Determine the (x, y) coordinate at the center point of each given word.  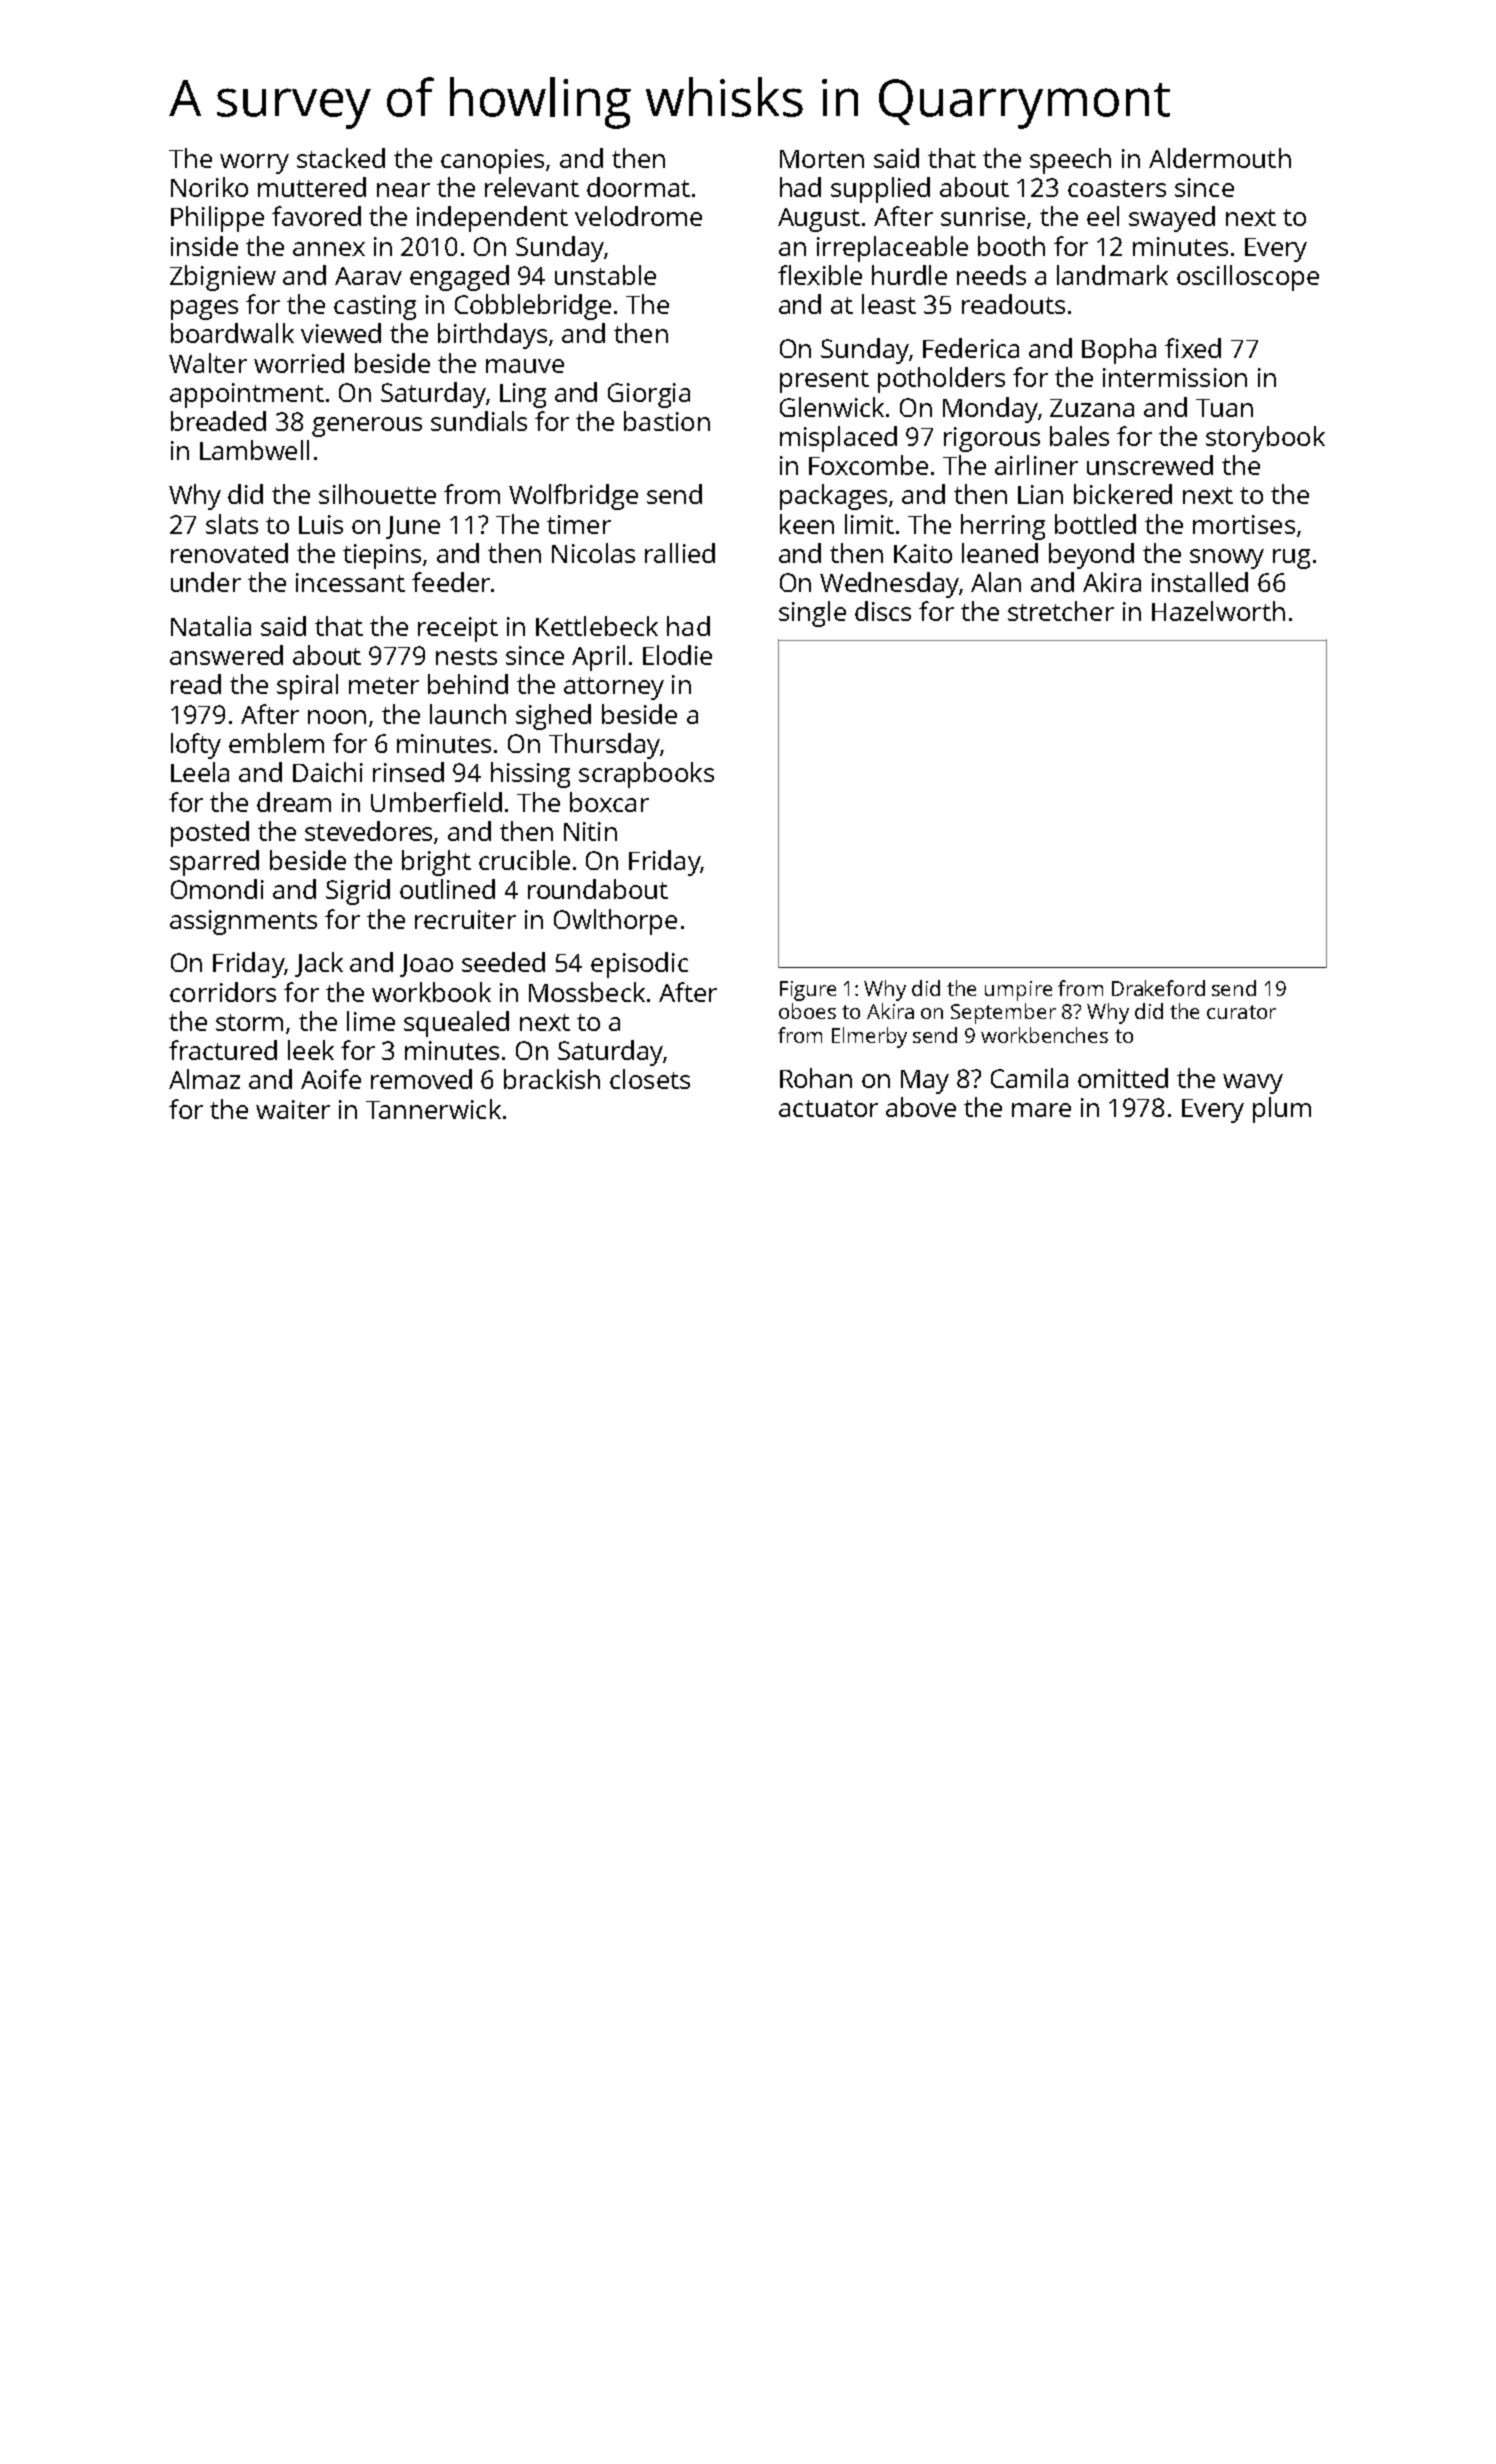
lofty (196, 746)
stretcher (1061, 611)
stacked (341, 158)
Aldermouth (1220, 158)
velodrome (638, 216)
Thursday (604, 746)
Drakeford (1158, 988)
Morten (822, 159)
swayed (1172, 219)
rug (1291, 559)
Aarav (368, 276)
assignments (243, 922)
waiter (293, 1109)
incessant (350, 582)
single (812, 614)
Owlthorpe (615, 922)
